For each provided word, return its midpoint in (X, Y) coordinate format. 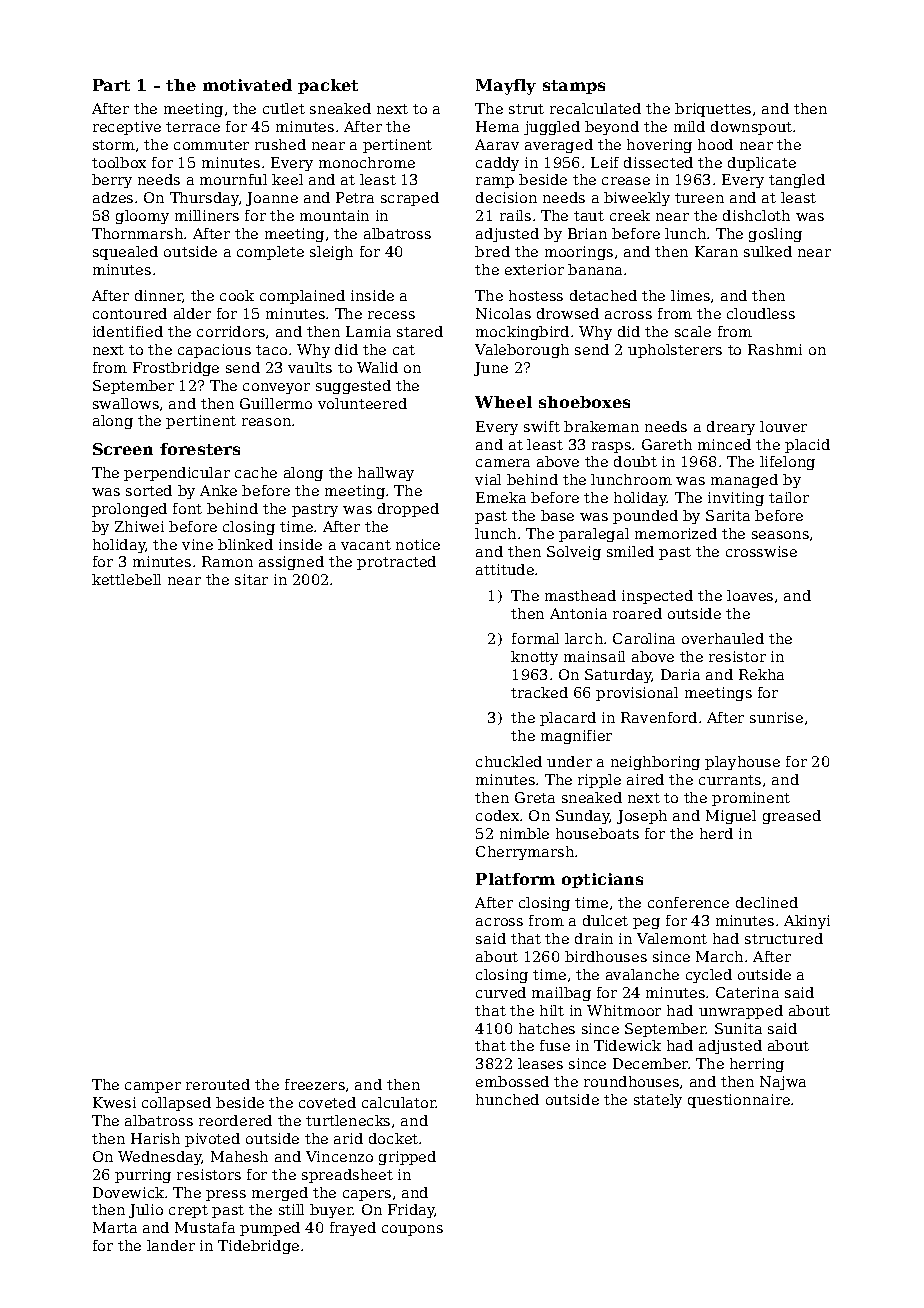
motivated (247, 85)
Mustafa (205, 1227)
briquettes (713, 110)
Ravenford (659, 717)
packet (328, 86)
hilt (552, 1010)
